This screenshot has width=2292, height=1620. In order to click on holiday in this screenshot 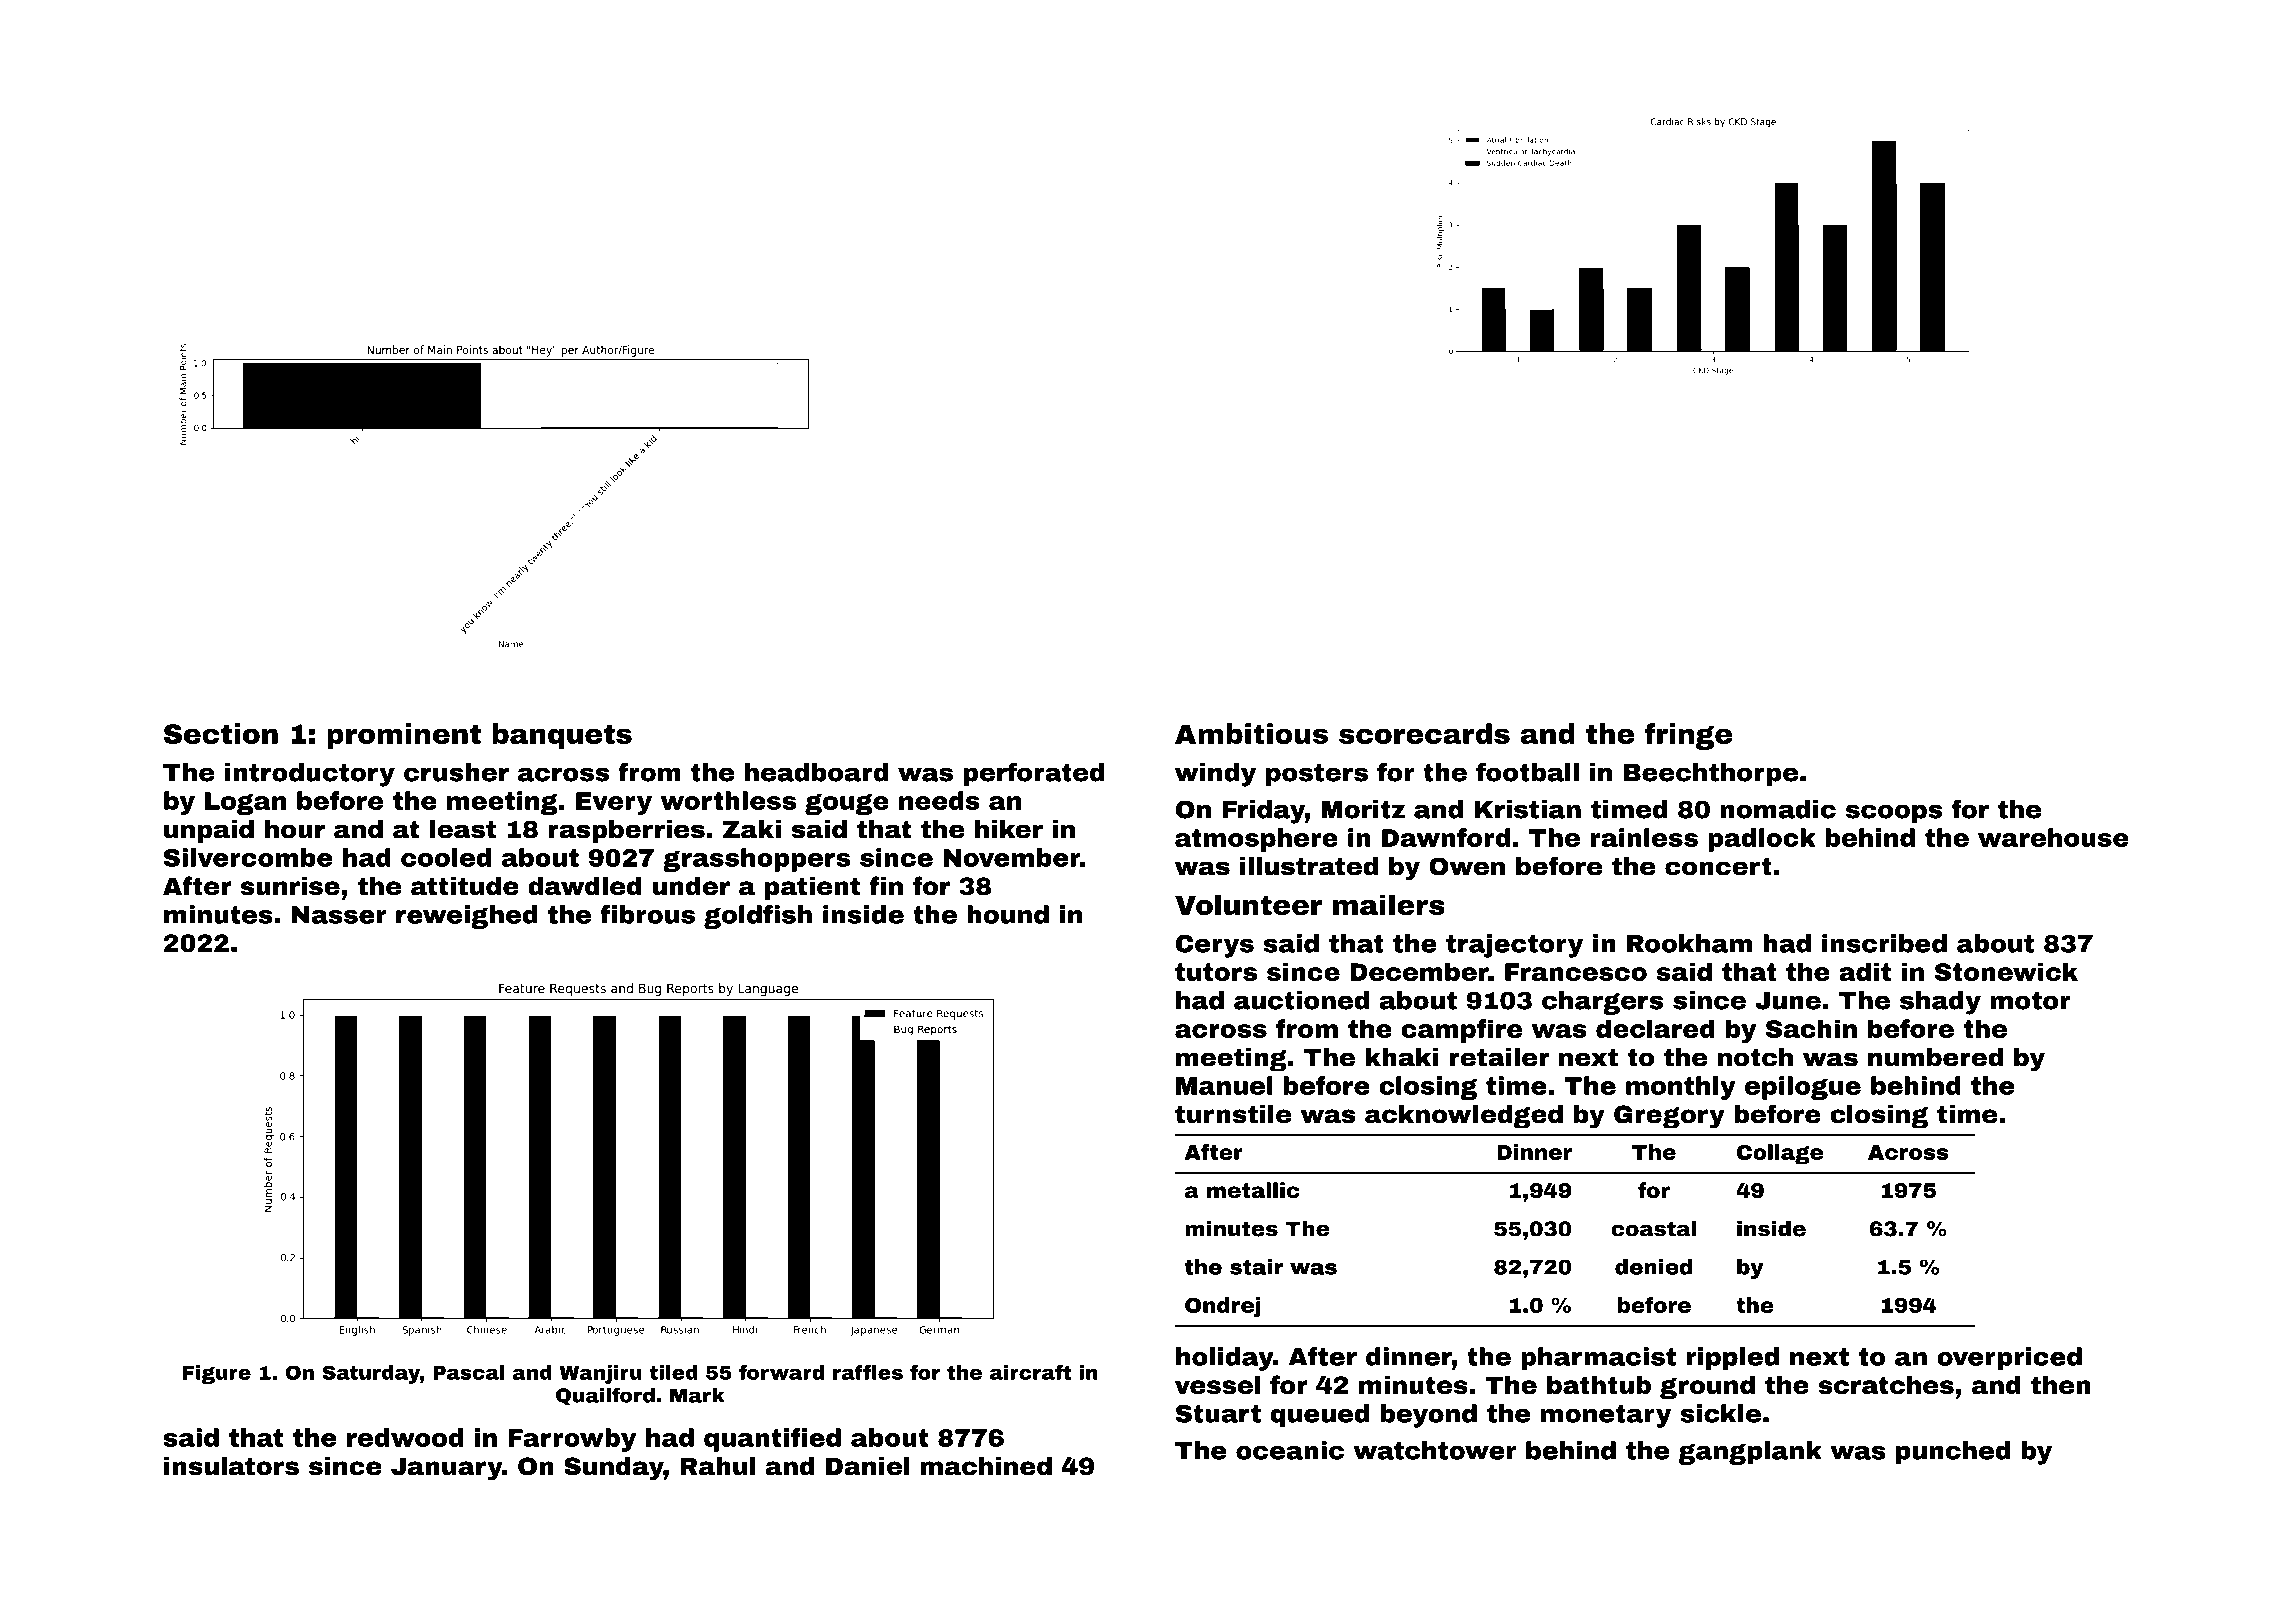, I will do `click(1224, 1359)`.
